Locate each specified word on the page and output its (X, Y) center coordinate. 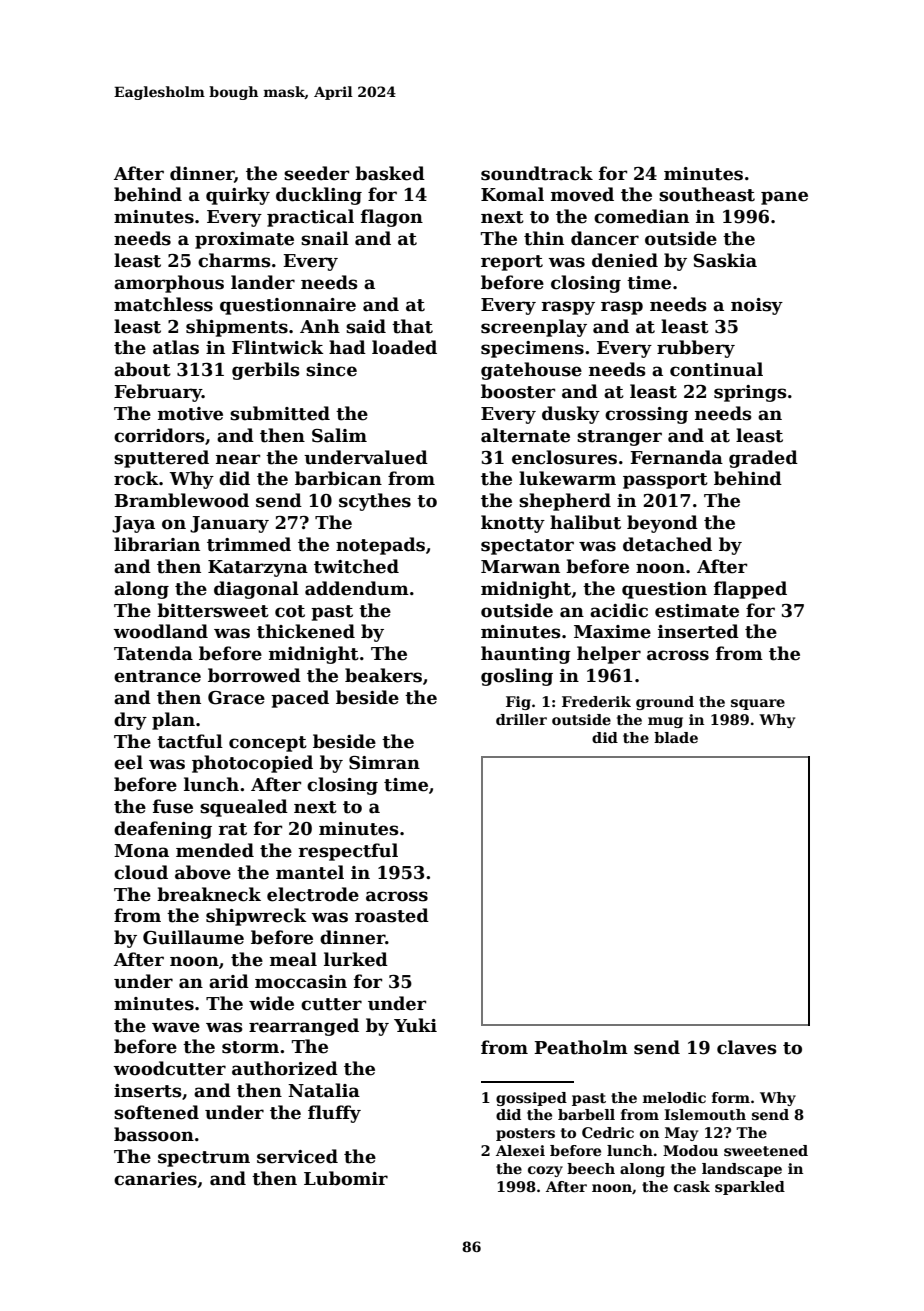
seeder (316, 173)
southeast (707, 194)
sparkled (750, 1188)
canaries (155, 1179)
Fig (518, 703)
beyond (662, 524)
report (512, 263)
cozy (545, 1171)
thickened (306, 631)
